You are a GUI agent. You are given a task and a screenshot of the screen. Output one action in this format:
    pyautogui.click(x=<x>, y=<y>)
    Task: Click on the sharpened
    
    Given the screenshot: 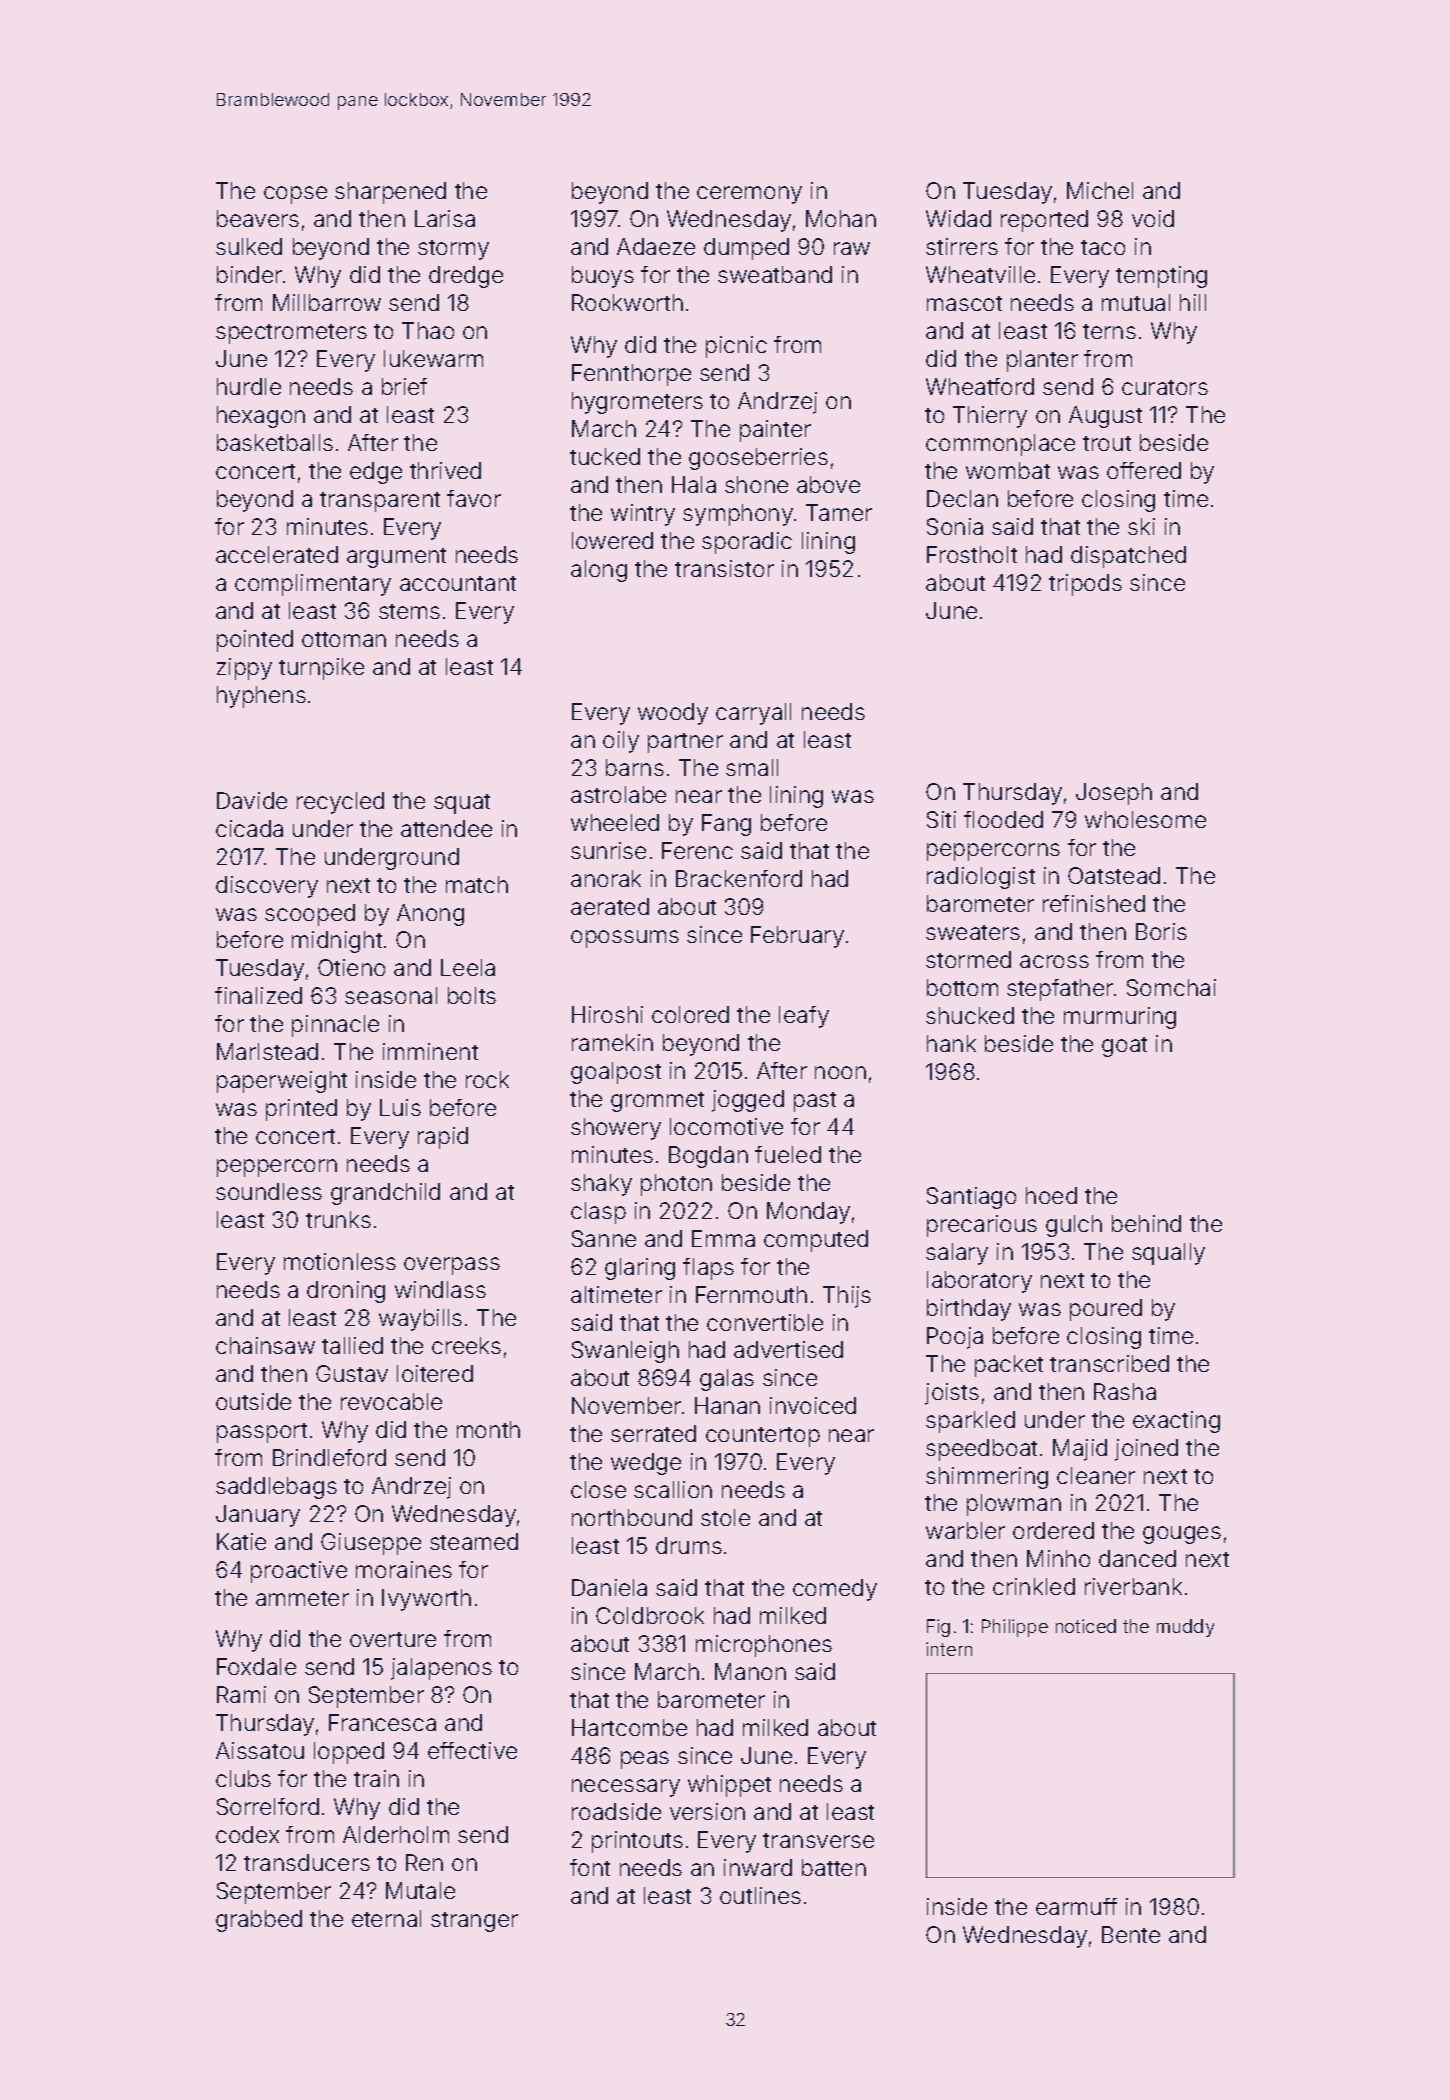 What is the action you would take?
    pyautogui.click(x=390, y=193)
